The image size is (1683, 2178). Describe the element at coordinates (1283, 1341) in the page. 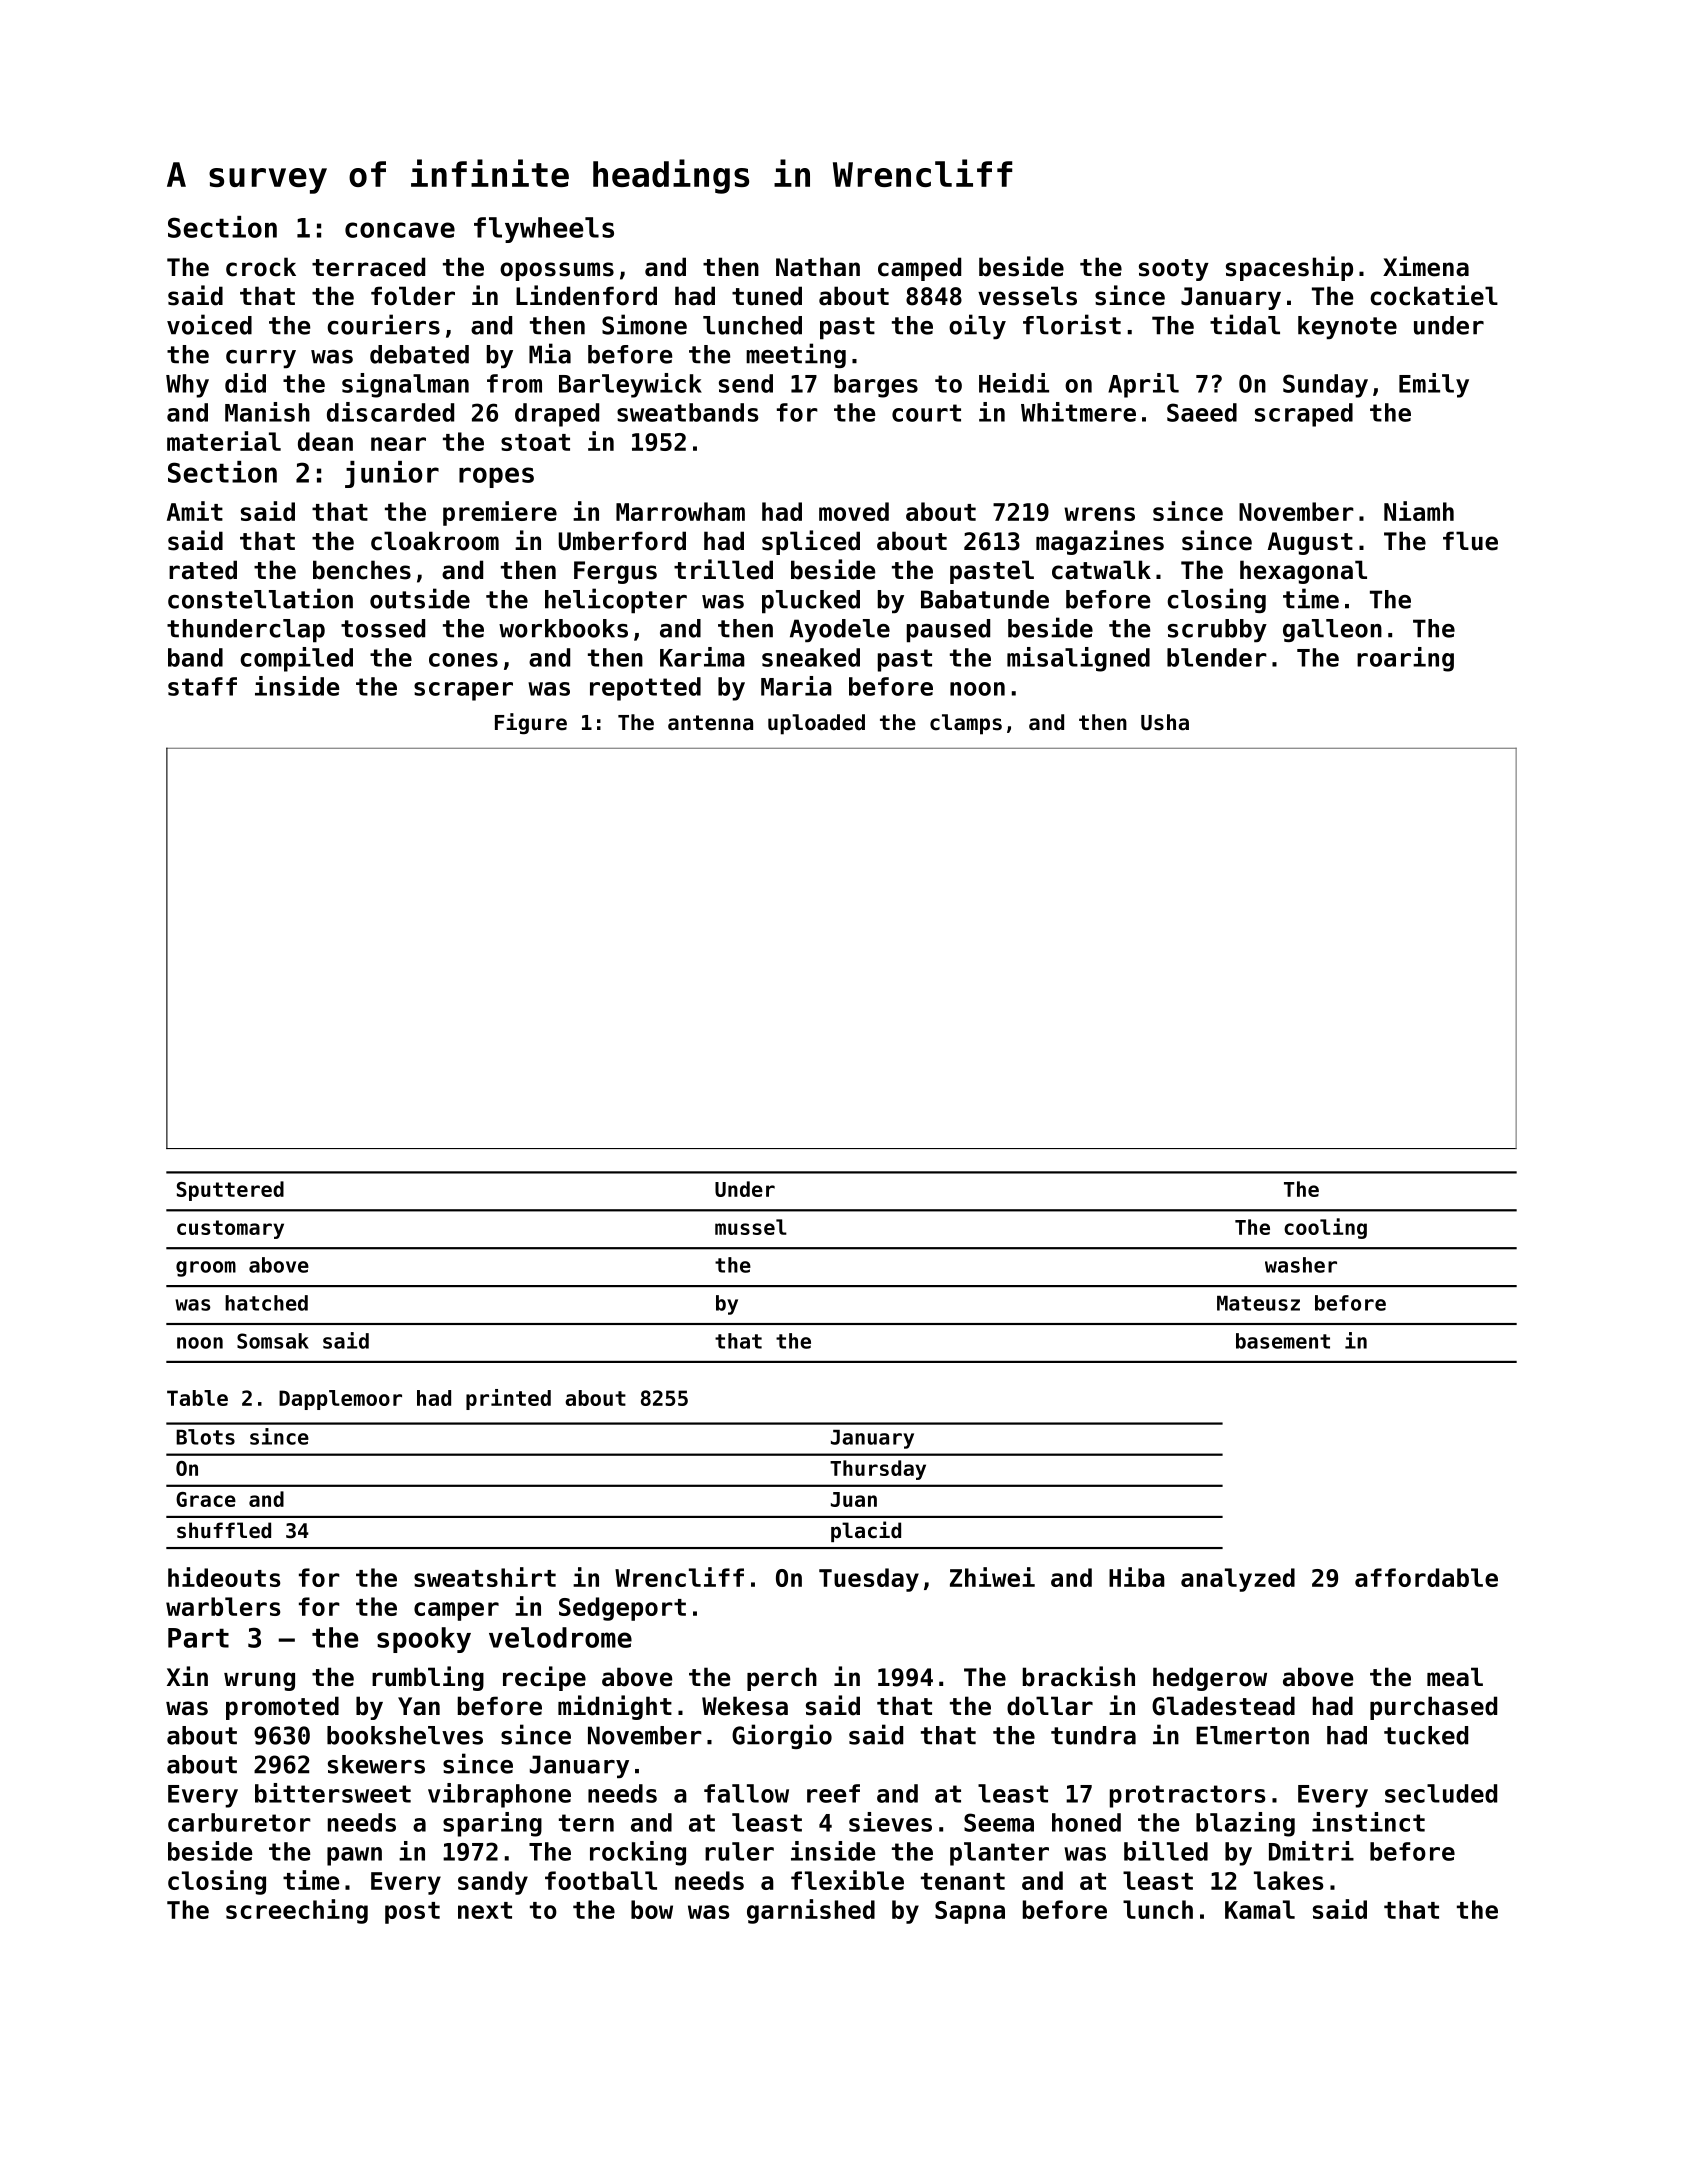

I see `basement` at that location.
